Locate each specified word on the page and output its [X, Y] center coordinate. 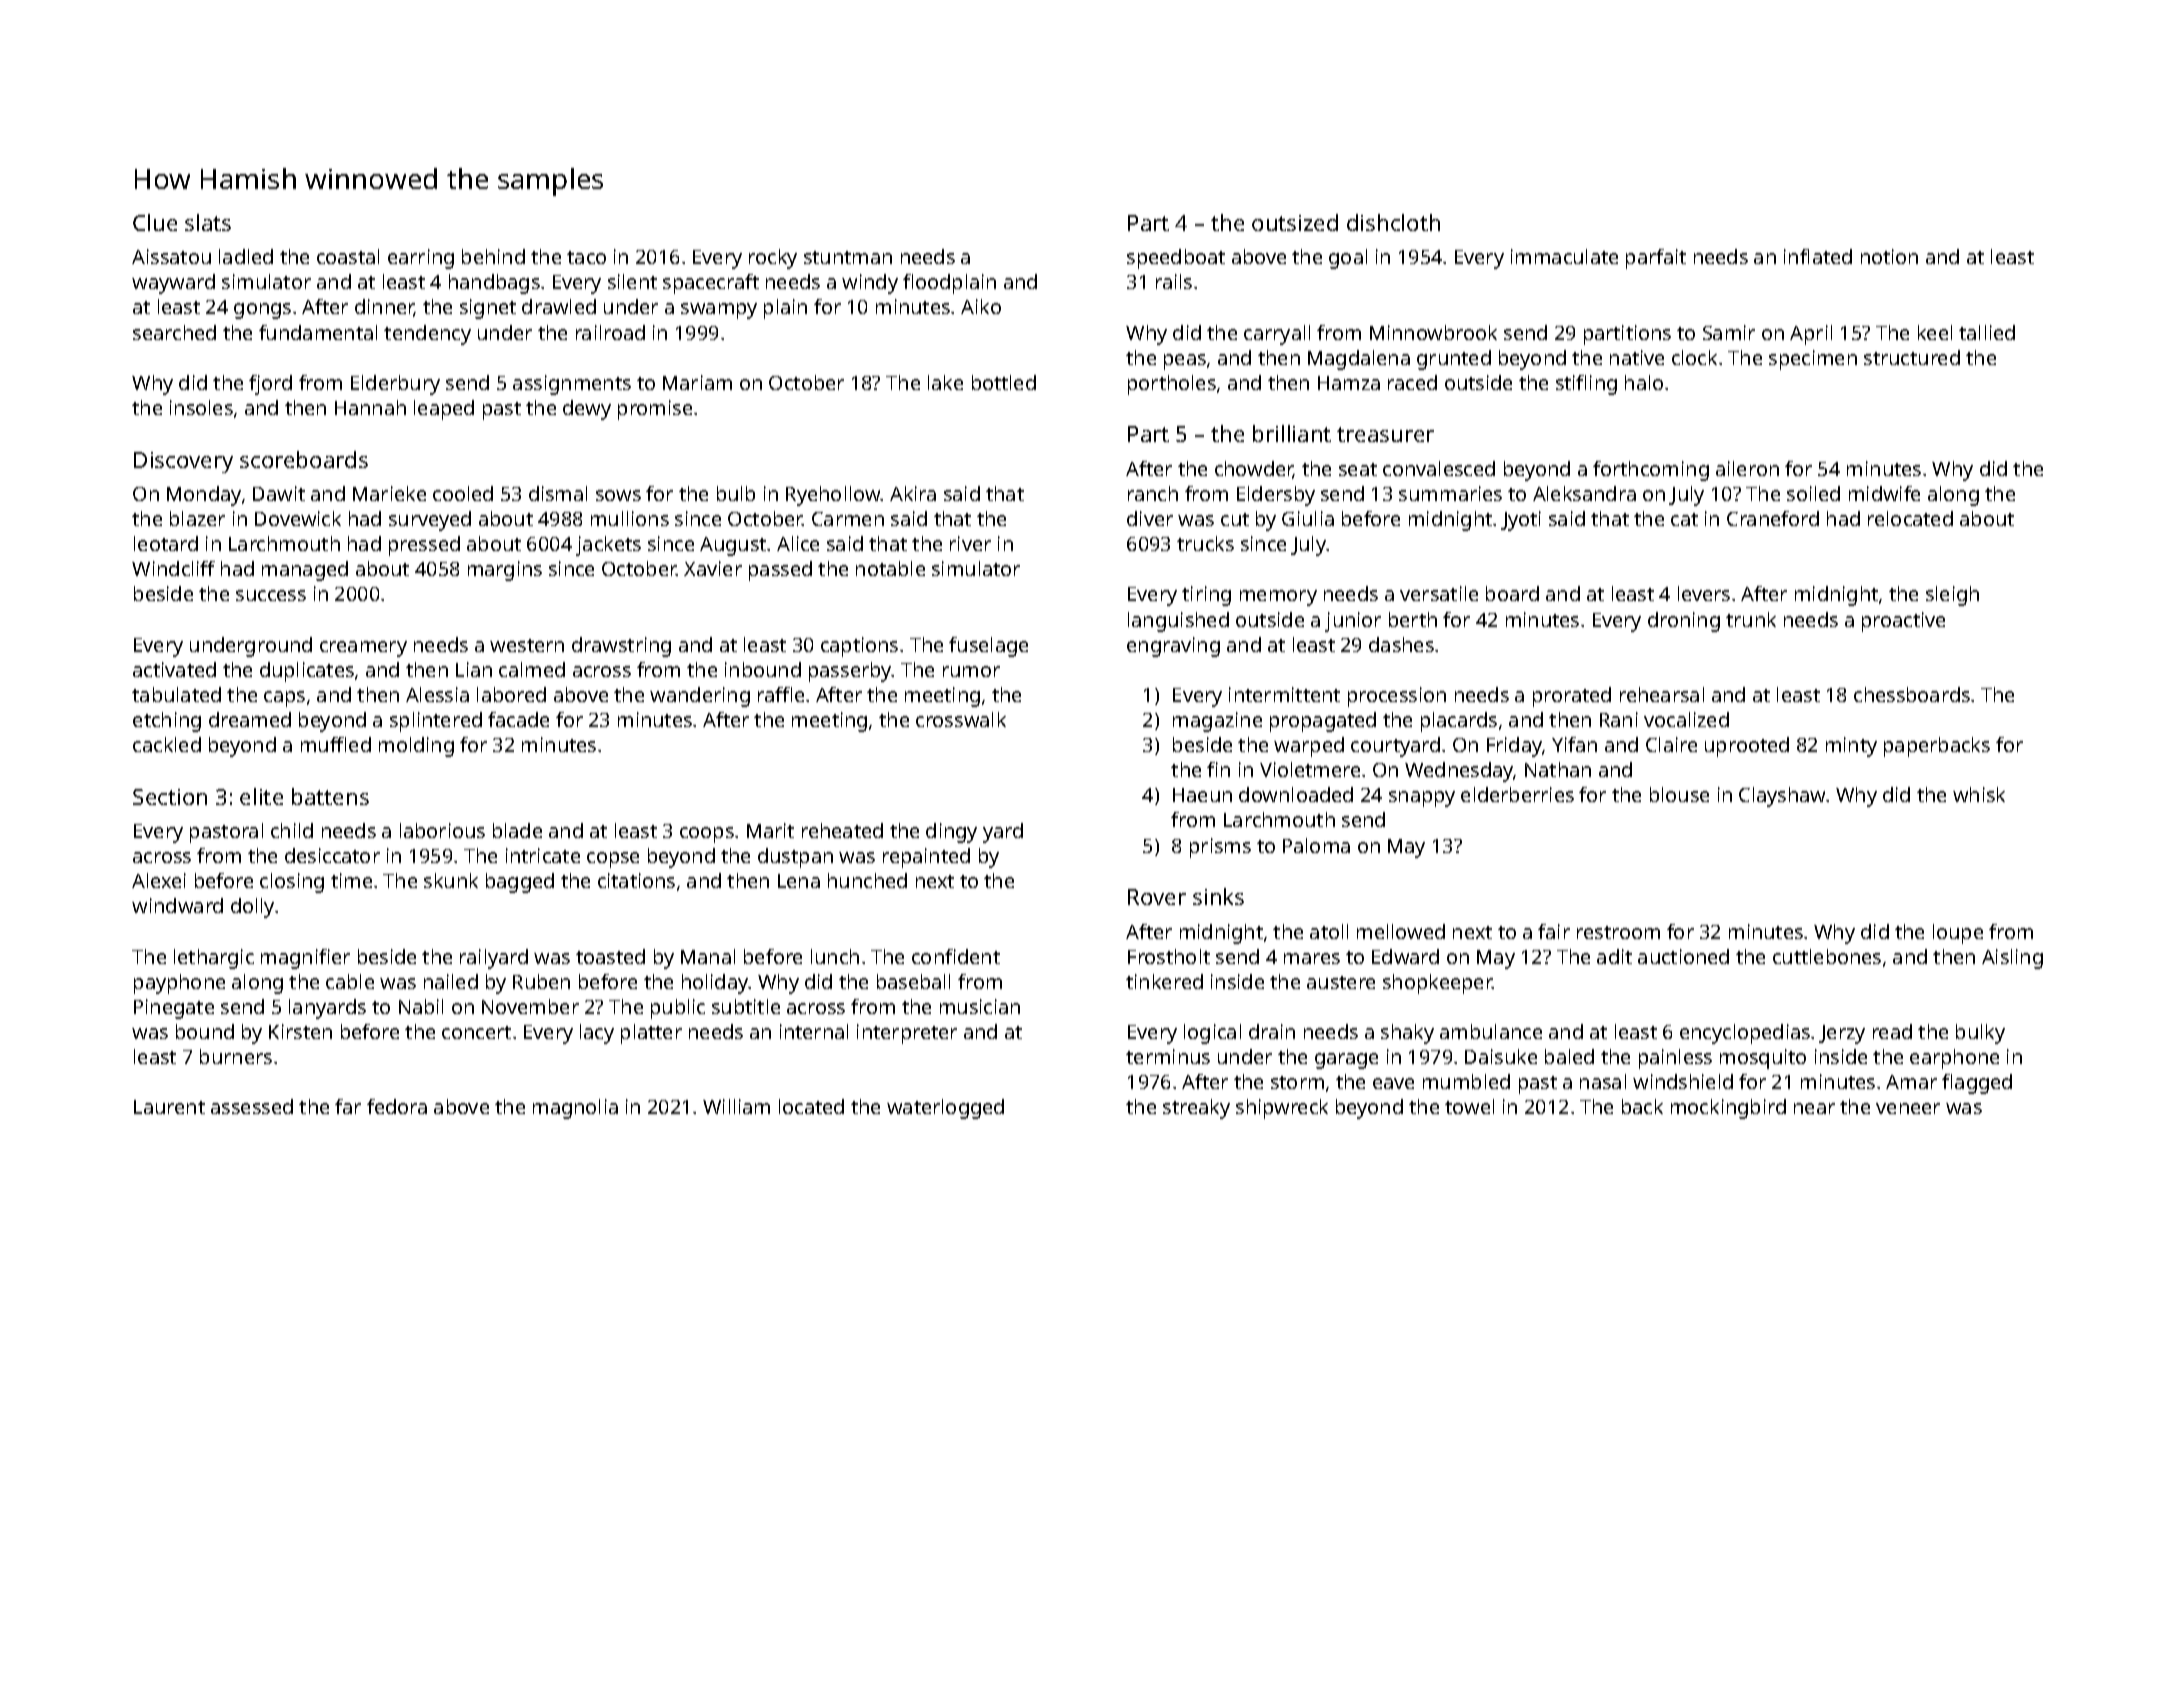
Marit [770, 830]
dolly [252, 908]
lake [945, 382]
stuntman [848, 257]
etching [167, 722]
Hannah [370, 407]
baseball [913, 981]
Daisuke [1501, 1056]
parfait [1656, 259]
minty [1851, 747]
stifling [1586, 385]
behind [493, 256]
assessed [252, 1106]
